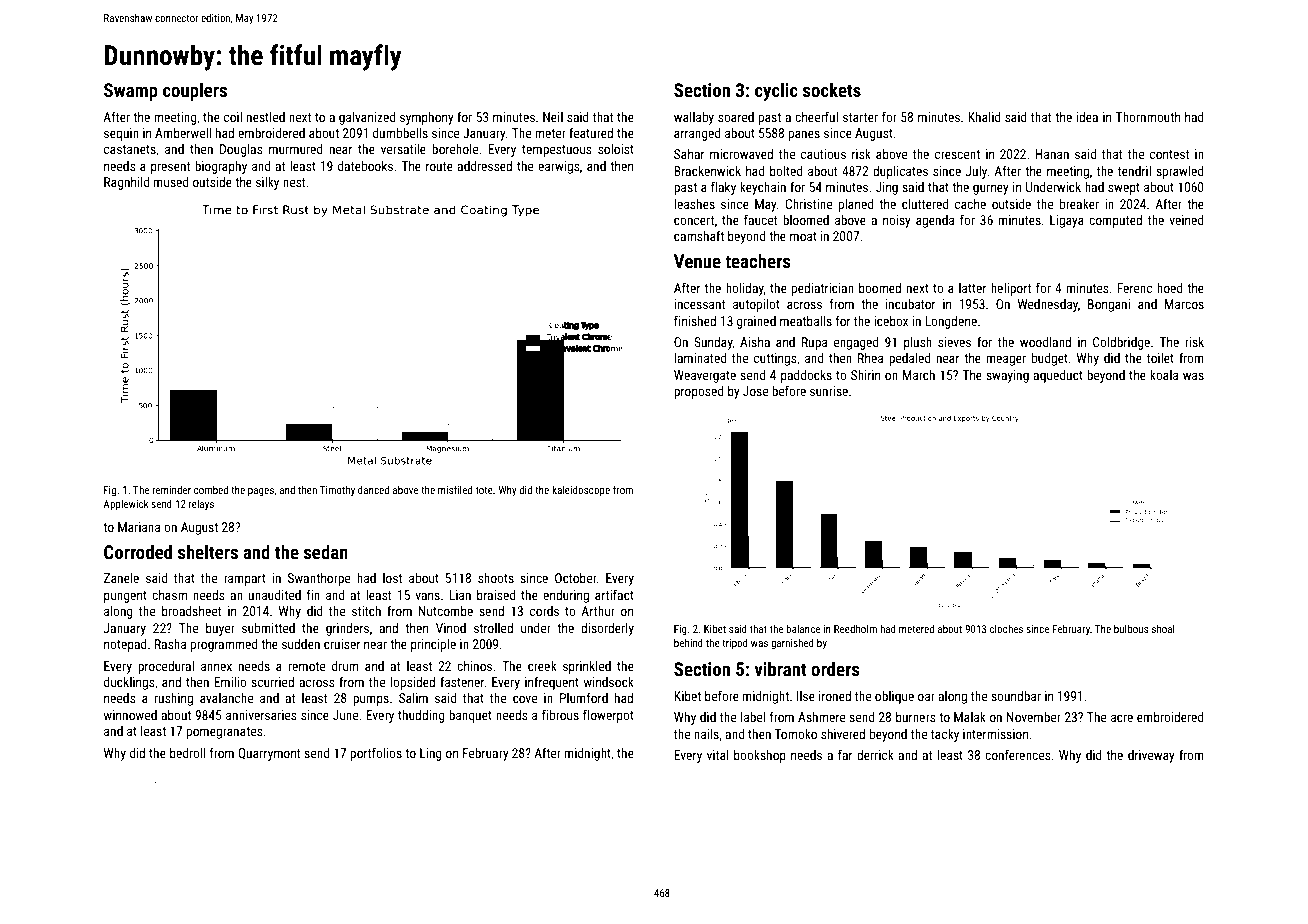  Describe the element at coordinates (1122, 718) in the screenshot. I see `acre` at that location.
